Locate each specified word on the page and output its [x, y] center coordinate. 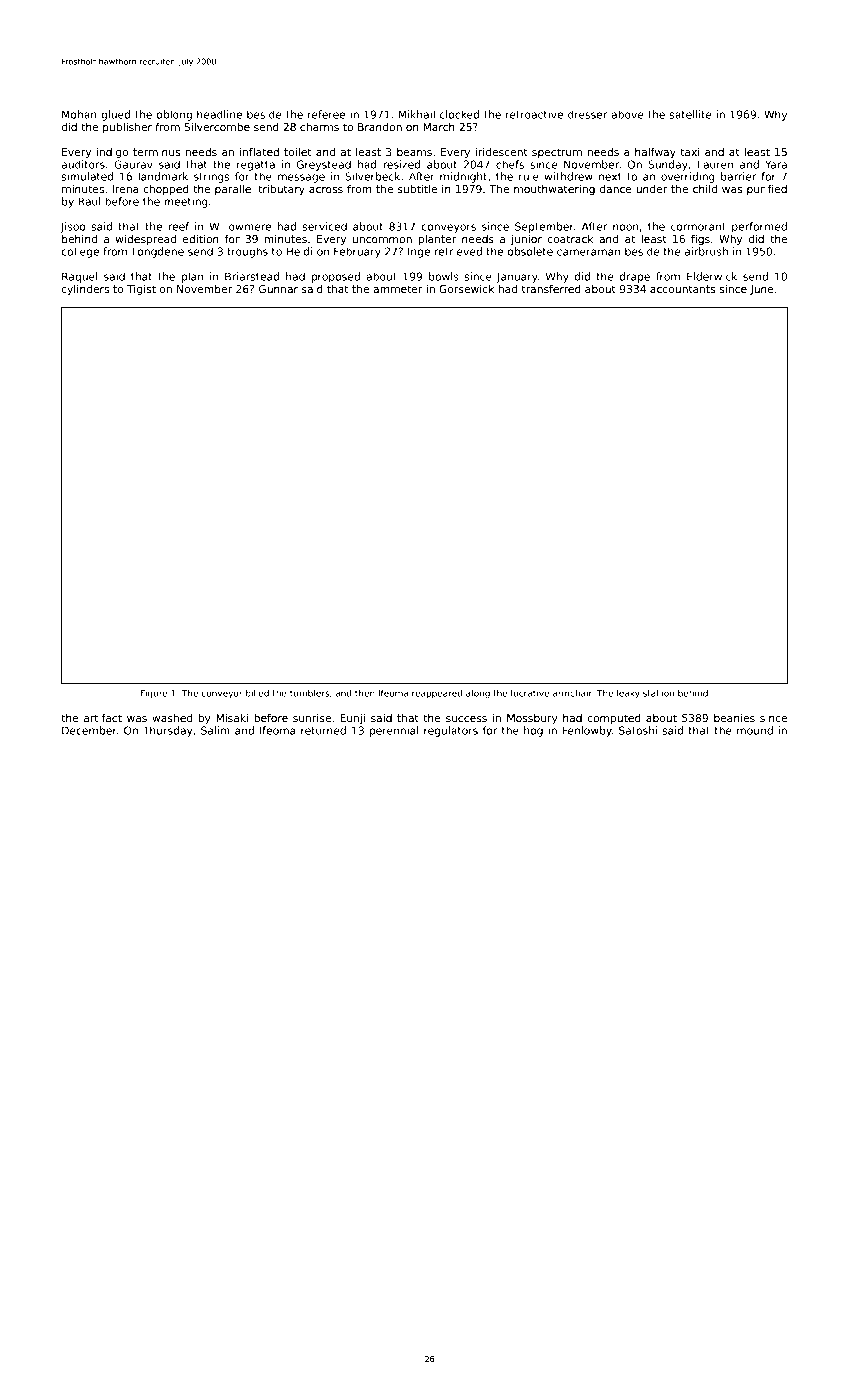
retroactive [534, 114]
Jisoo [73, 227]
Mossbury [532, 719]
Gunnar [278, 289]
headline [219, 114]
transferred [551, 289]
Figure [154, 694]
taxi [690, 152]
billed [257, 693]
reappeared [437, 693]
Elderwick [712, 276]
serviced [325, 226]
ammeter [398, 289]
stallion [658, 693]
